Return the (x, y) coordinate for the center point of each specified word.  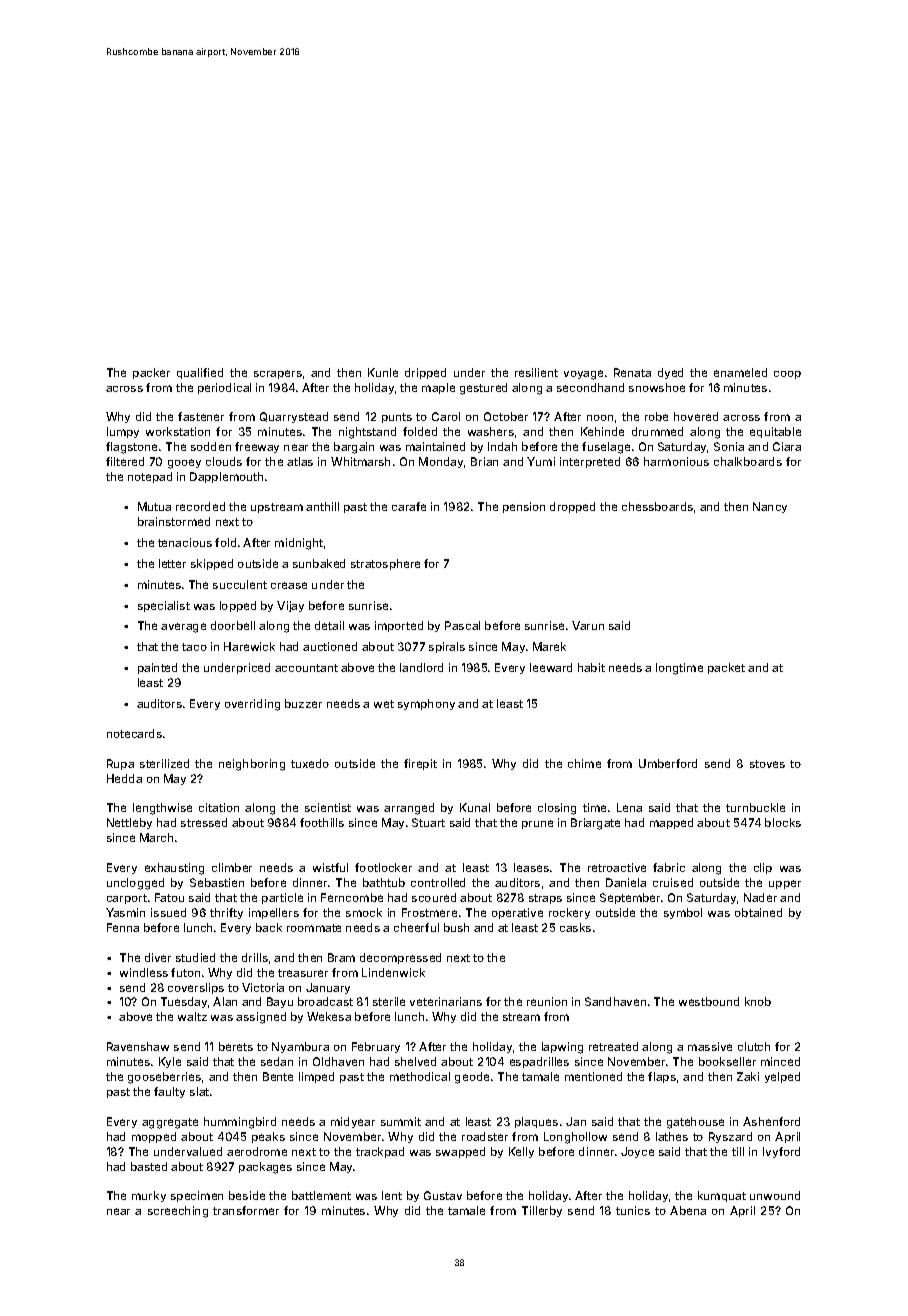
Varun (588, 625)
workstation (178, 431)
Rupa (120, 764)
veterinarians (446, 1001)
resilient (536, 372)
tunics (633, 1210)
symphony (426, 704)
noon (600, 418)
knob (758, 1001)
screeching (178, 1212)
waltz (192, 1016)
